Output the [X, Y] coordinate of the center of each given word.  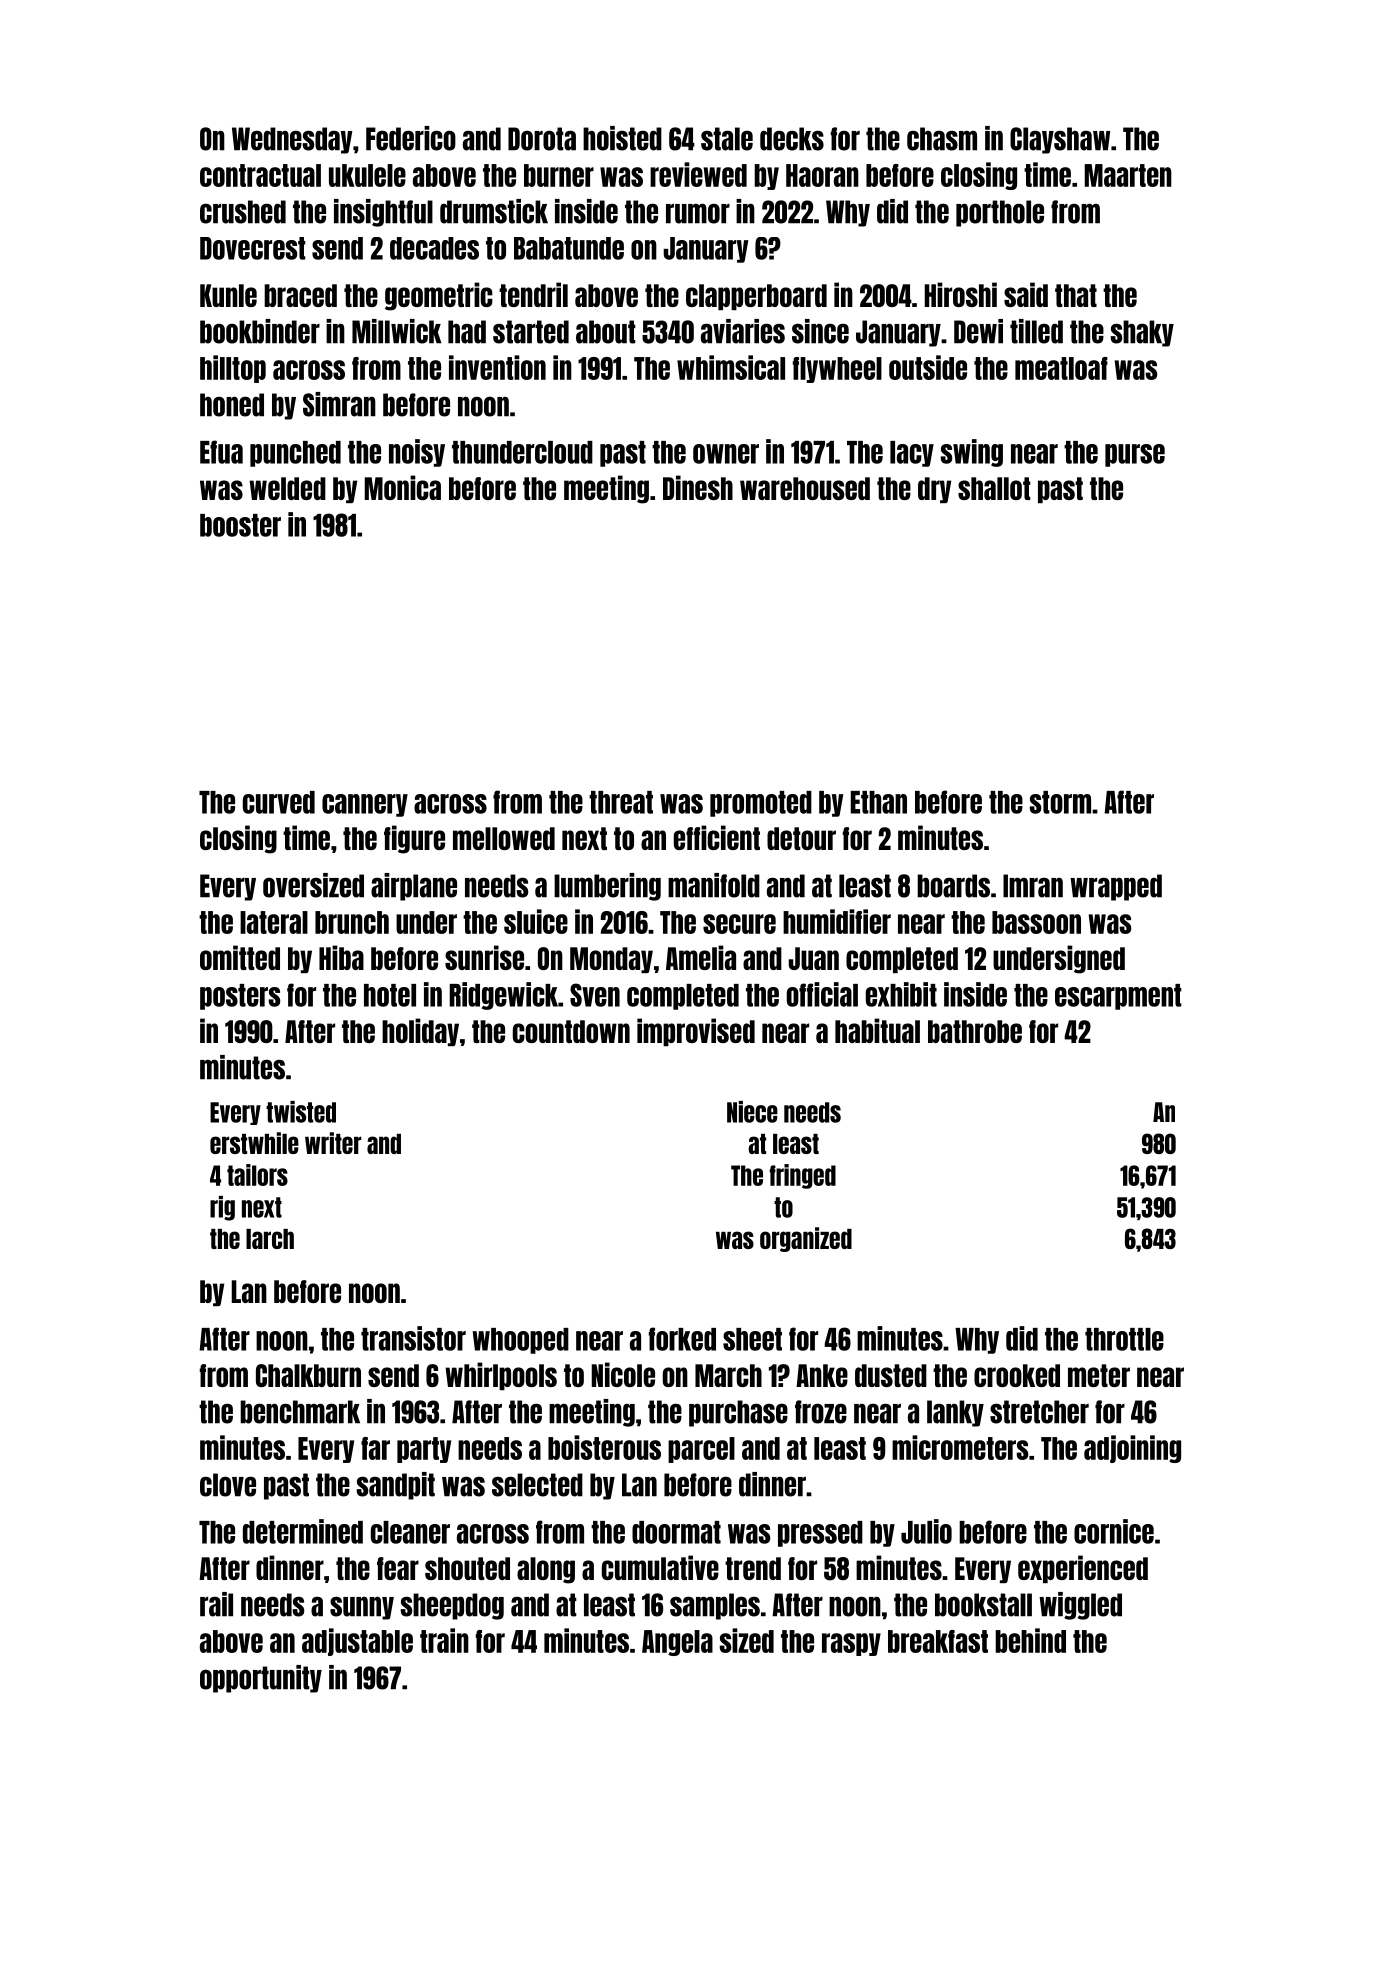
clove [228, 1485]
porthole [1000, 213]
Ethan [878, 802]
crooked [1017, 1375]
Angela [677, 1643]
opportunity [261, 1679]
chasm [942, 139]
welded [287, 488]
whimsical [731, 367]
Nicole [623, 1374]
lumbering [607, 887]
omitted [240, 957]
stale [727, 139]
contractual [260, 175]
